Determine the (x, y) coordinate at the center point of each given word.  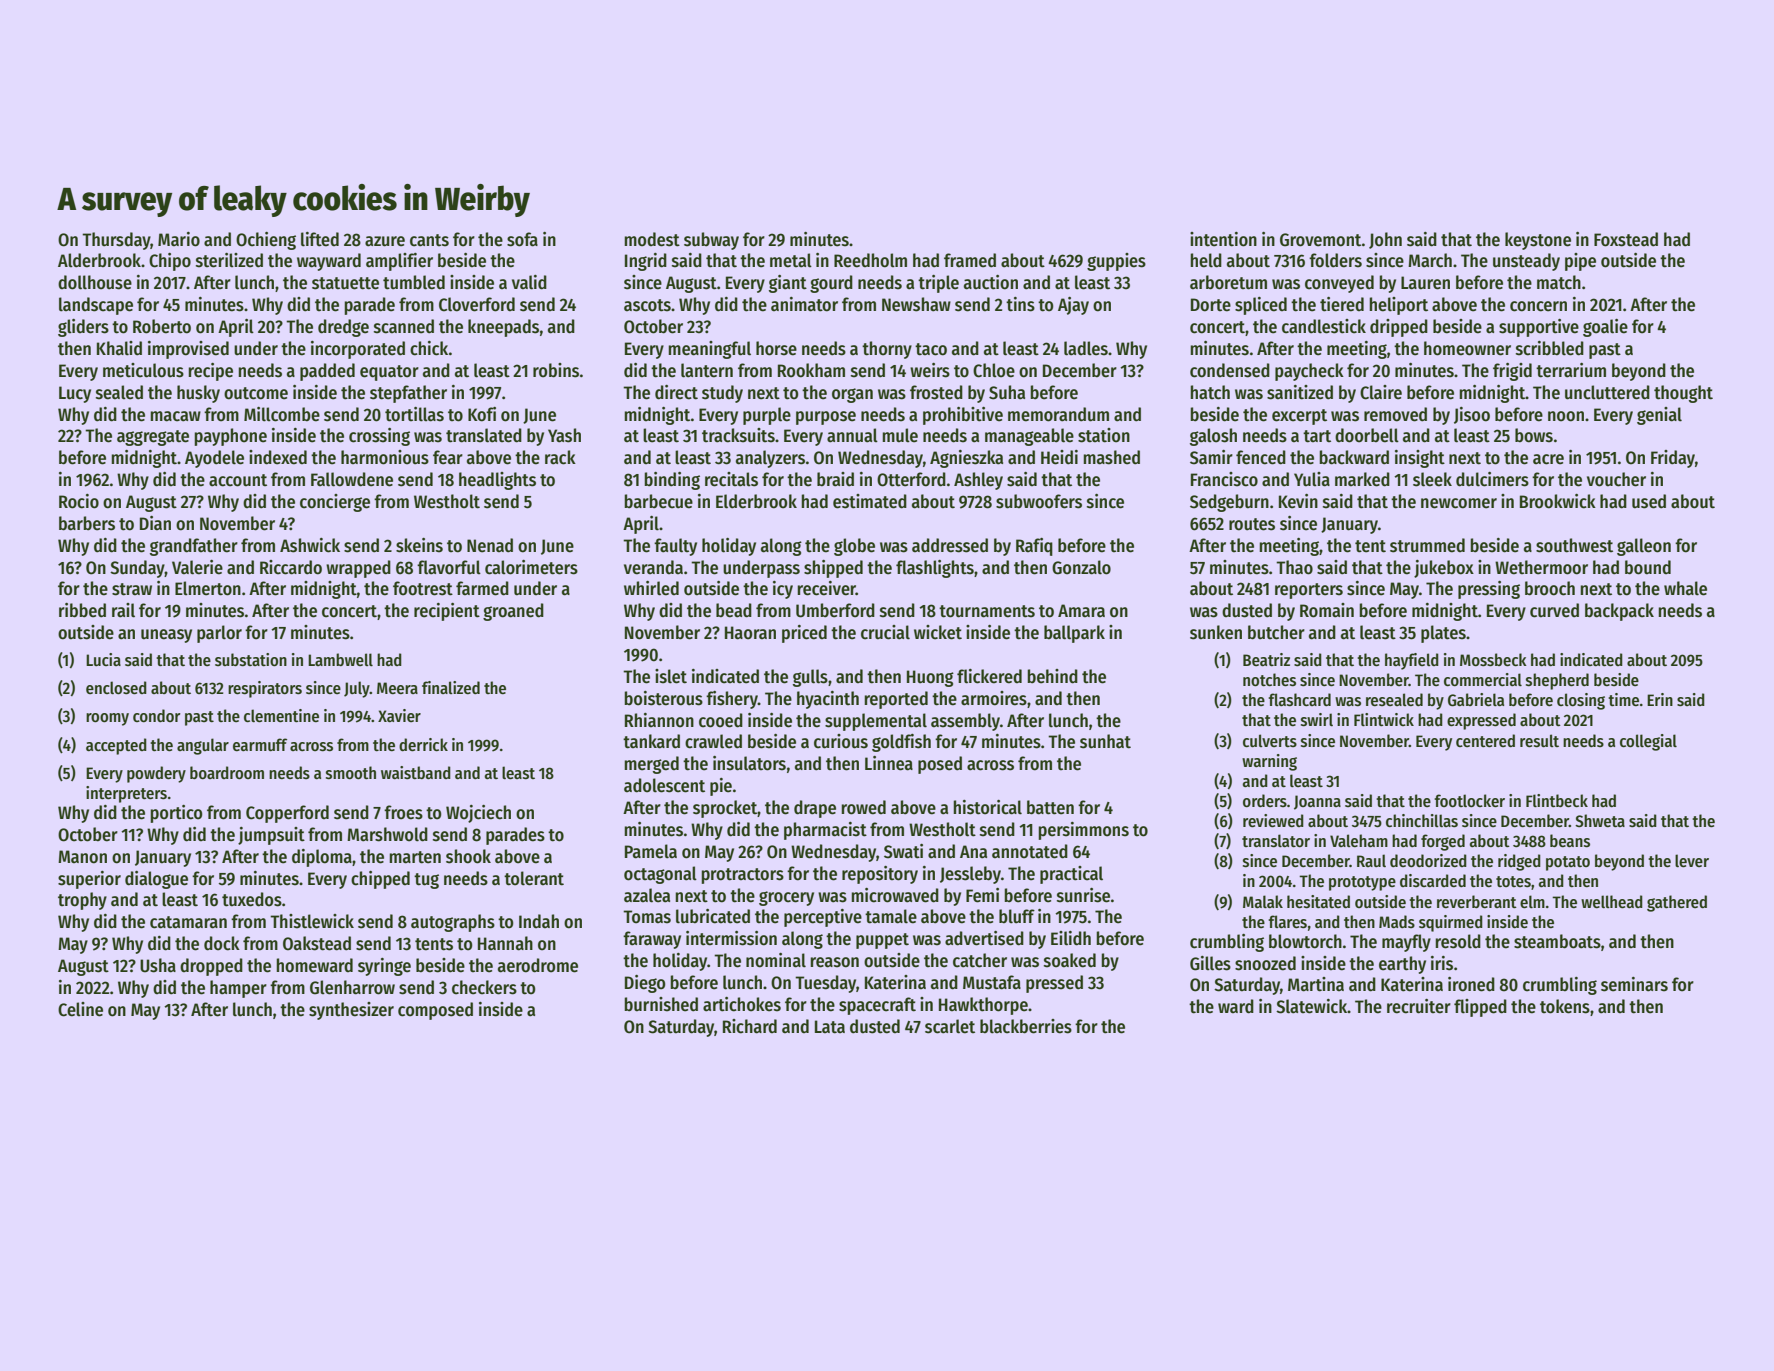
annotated (1030, 851)
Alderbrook (99, 260)
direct (676, 392)
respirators (265, 689)
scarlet (950, 1026)
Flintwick (1384, 719)
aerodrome (538, 965)
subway (711, 241)
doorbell (1367, 435)
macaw (175, 416)
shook (468, 856)
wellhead (1612, 902)
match (1559, 282)
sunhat (1105, 741)
